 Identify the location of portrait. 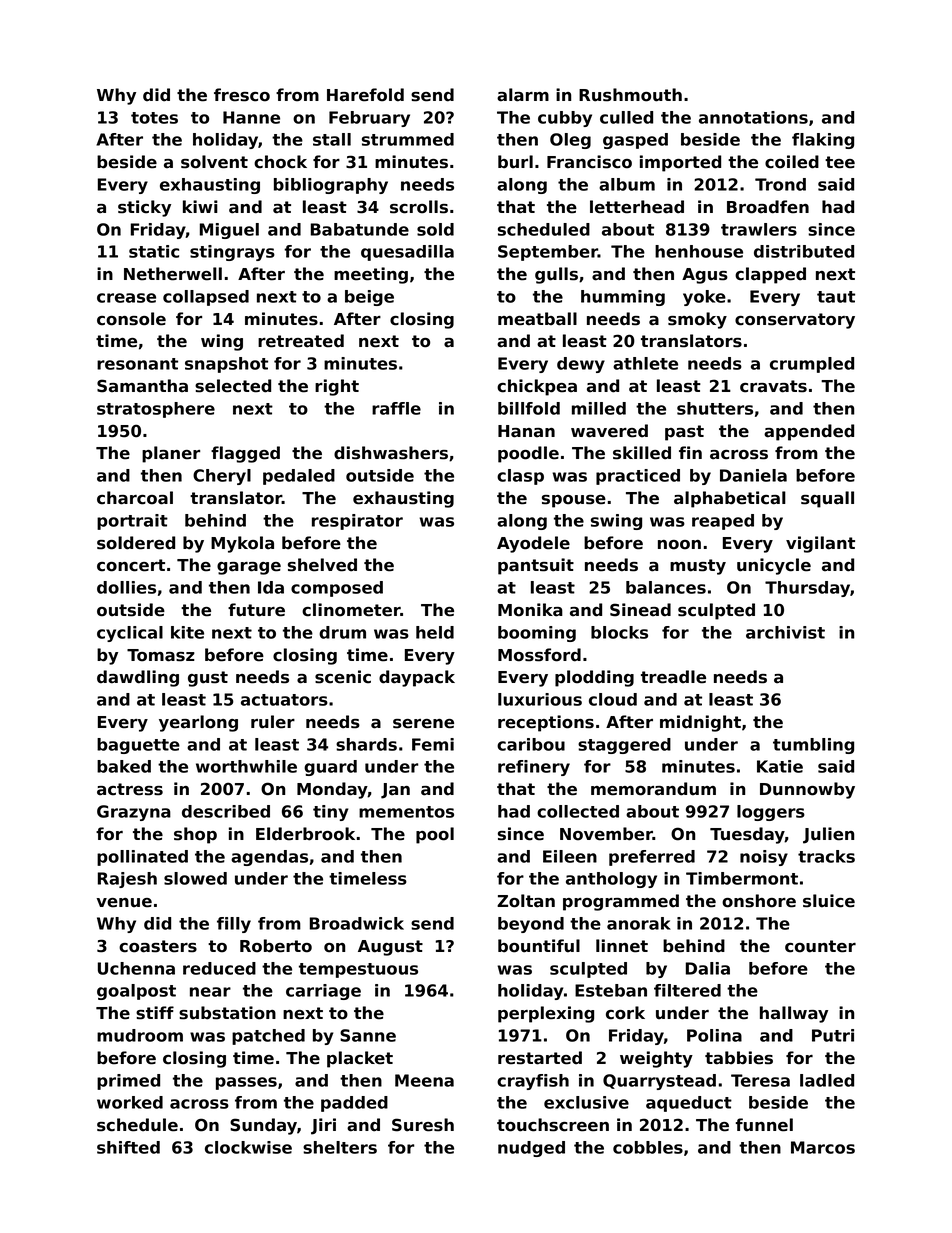
(132, 522).
